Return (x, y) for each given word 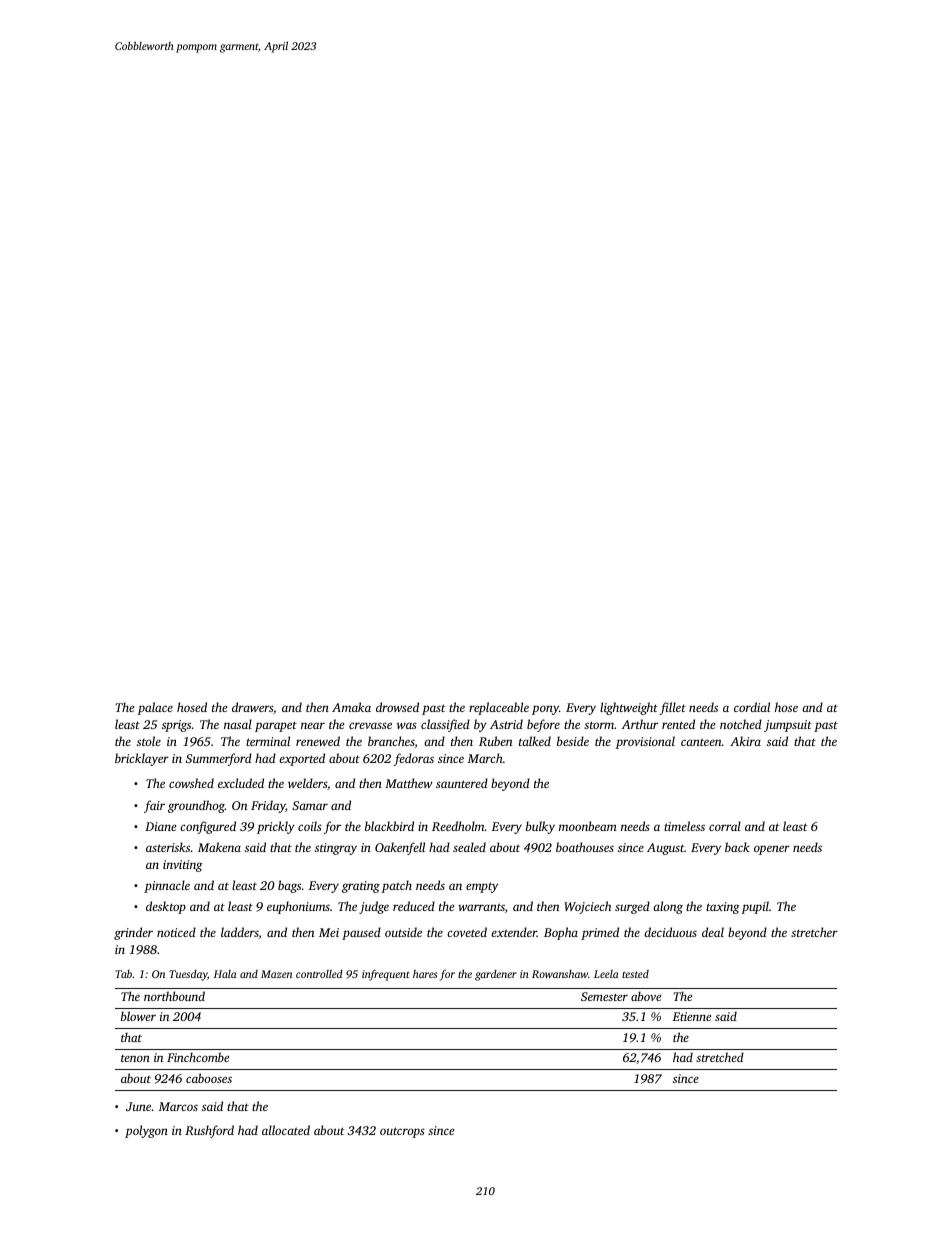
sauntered (462, 783)
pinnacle (167, 886)
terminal (268, 741)
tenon (135, 1058)
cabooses (209, 1078)
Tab (123, 974)
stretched (720, 1057)
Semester (604, 996)
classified (445, 725)
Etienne (692, 1016)
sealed (469, 847)
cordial (752, 707)
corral (725, 826)
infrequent (386, 975)
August (665, 849)
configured (208, 827)
